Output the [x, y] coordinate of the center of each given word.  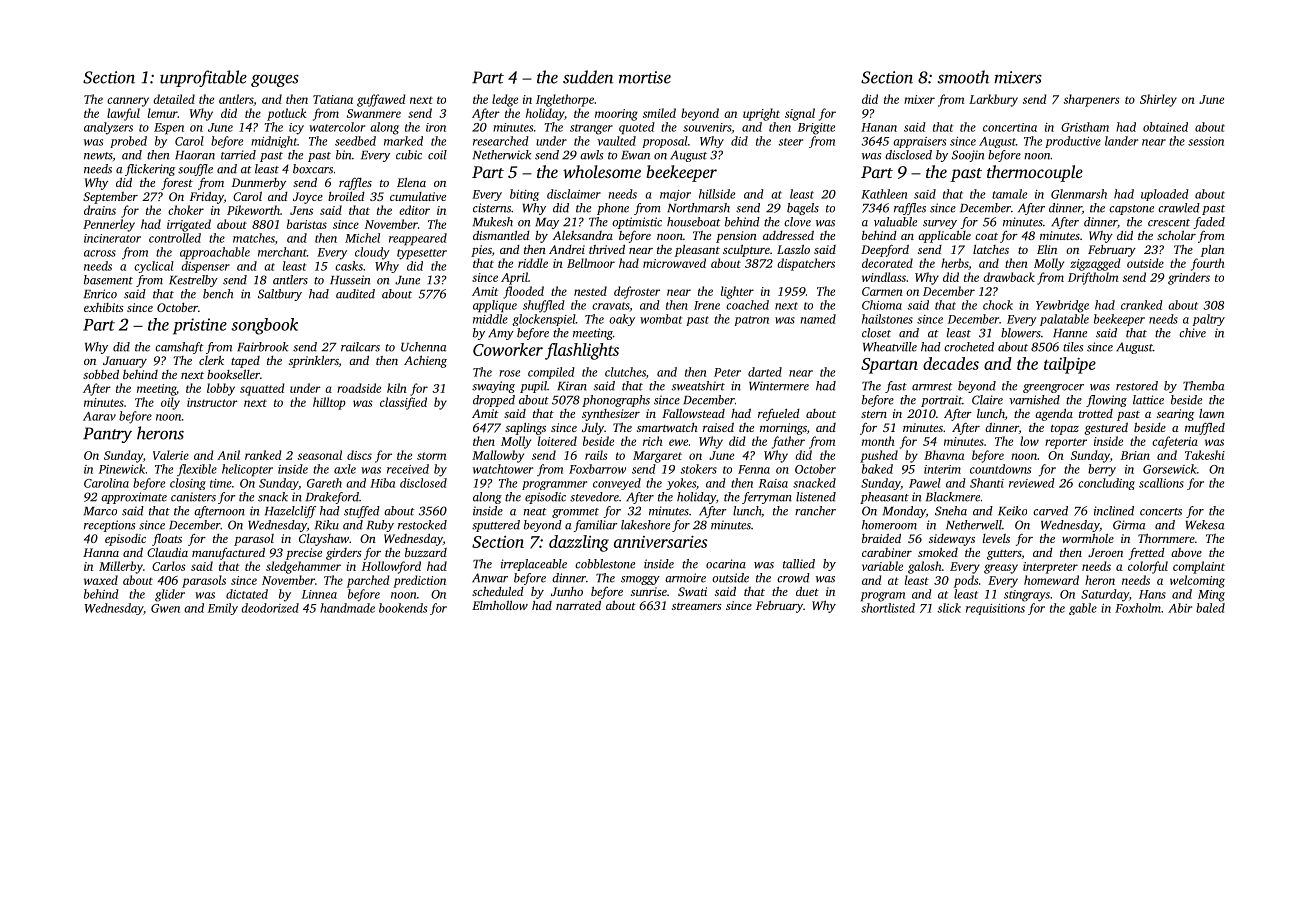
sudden [588, 77]
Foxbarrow [597, 469]
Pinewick [122, 469]
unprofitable [203, 78]
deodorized [270, 608]
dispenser [205, 267]
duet [807, 591]
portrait [941, 401]
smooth [963, 77]
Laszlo [793, 249]
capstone [1131, 210]
